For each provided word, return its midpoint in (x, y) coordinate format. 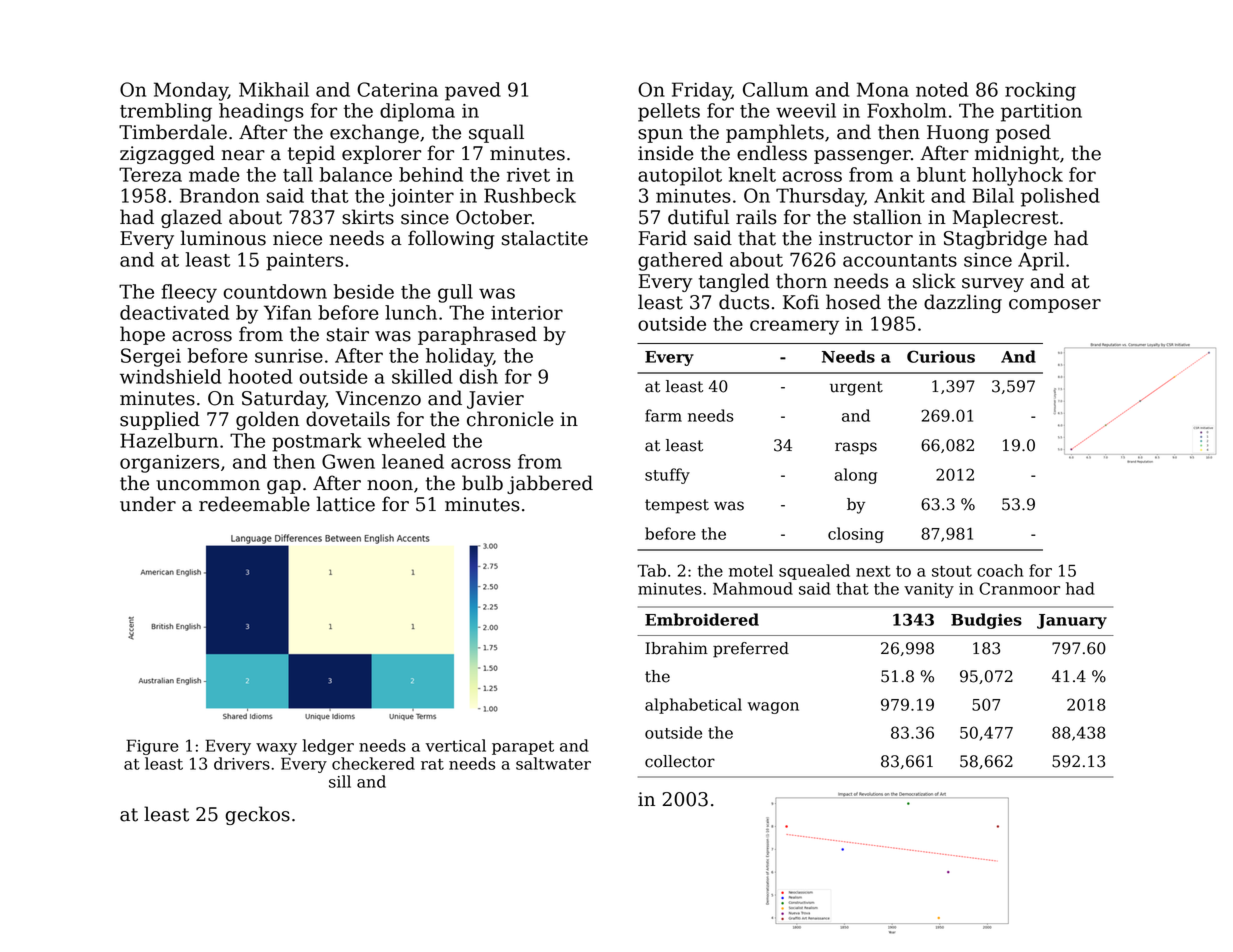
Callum (775, 89)
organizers (169, 464)
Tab (651, 570)
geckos (257, 815)
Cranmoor (1019, 588)
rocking (1040, 91)
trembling (166, 112)
